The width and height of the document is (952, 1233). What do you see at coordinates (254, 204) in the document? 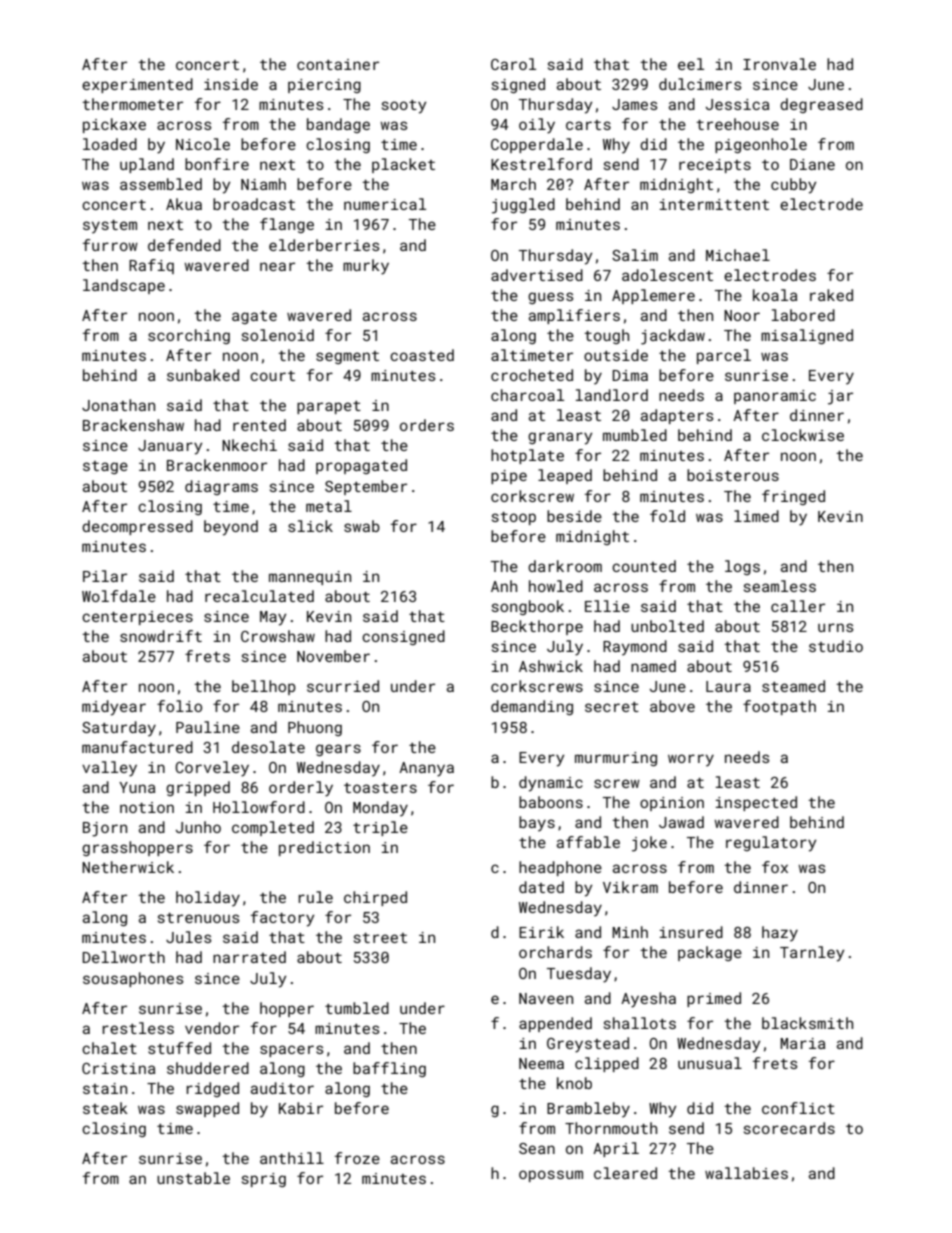
I see `broadcast` at bounding box center [254, 204].
